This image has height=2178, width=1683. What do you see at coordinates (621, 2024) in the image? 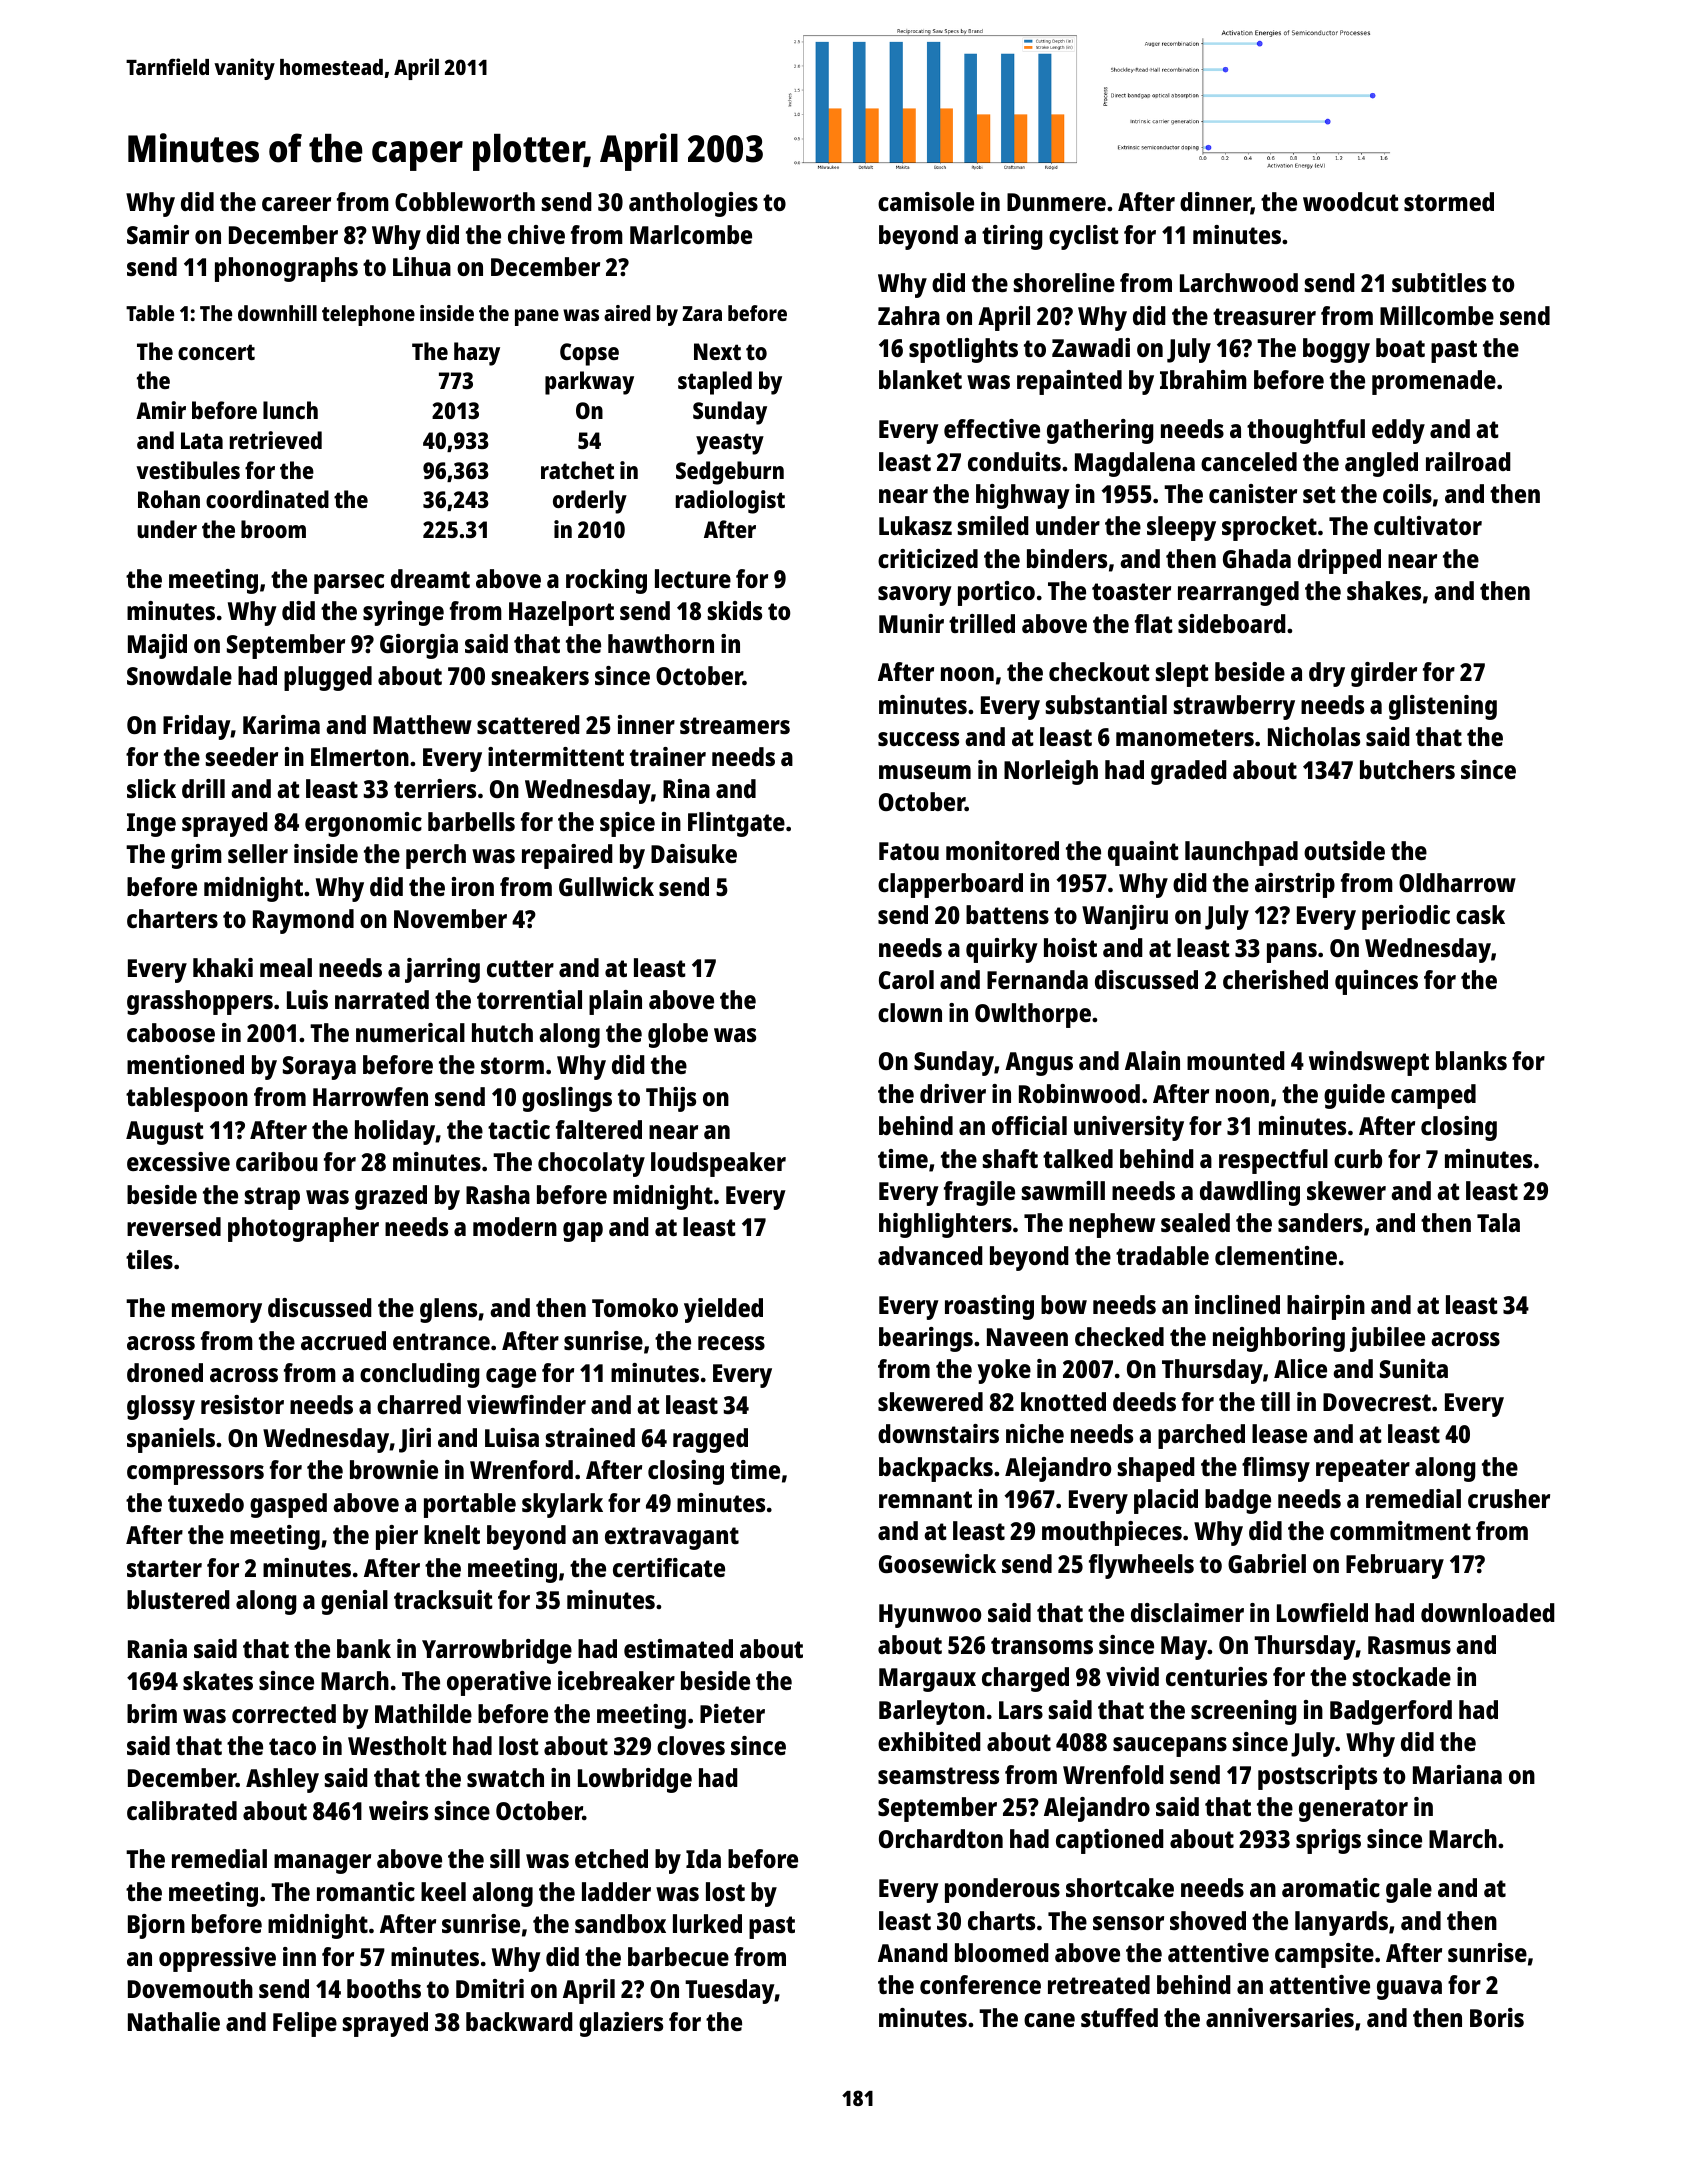
I see `glaziers` at bounding box center [621, 2024].
